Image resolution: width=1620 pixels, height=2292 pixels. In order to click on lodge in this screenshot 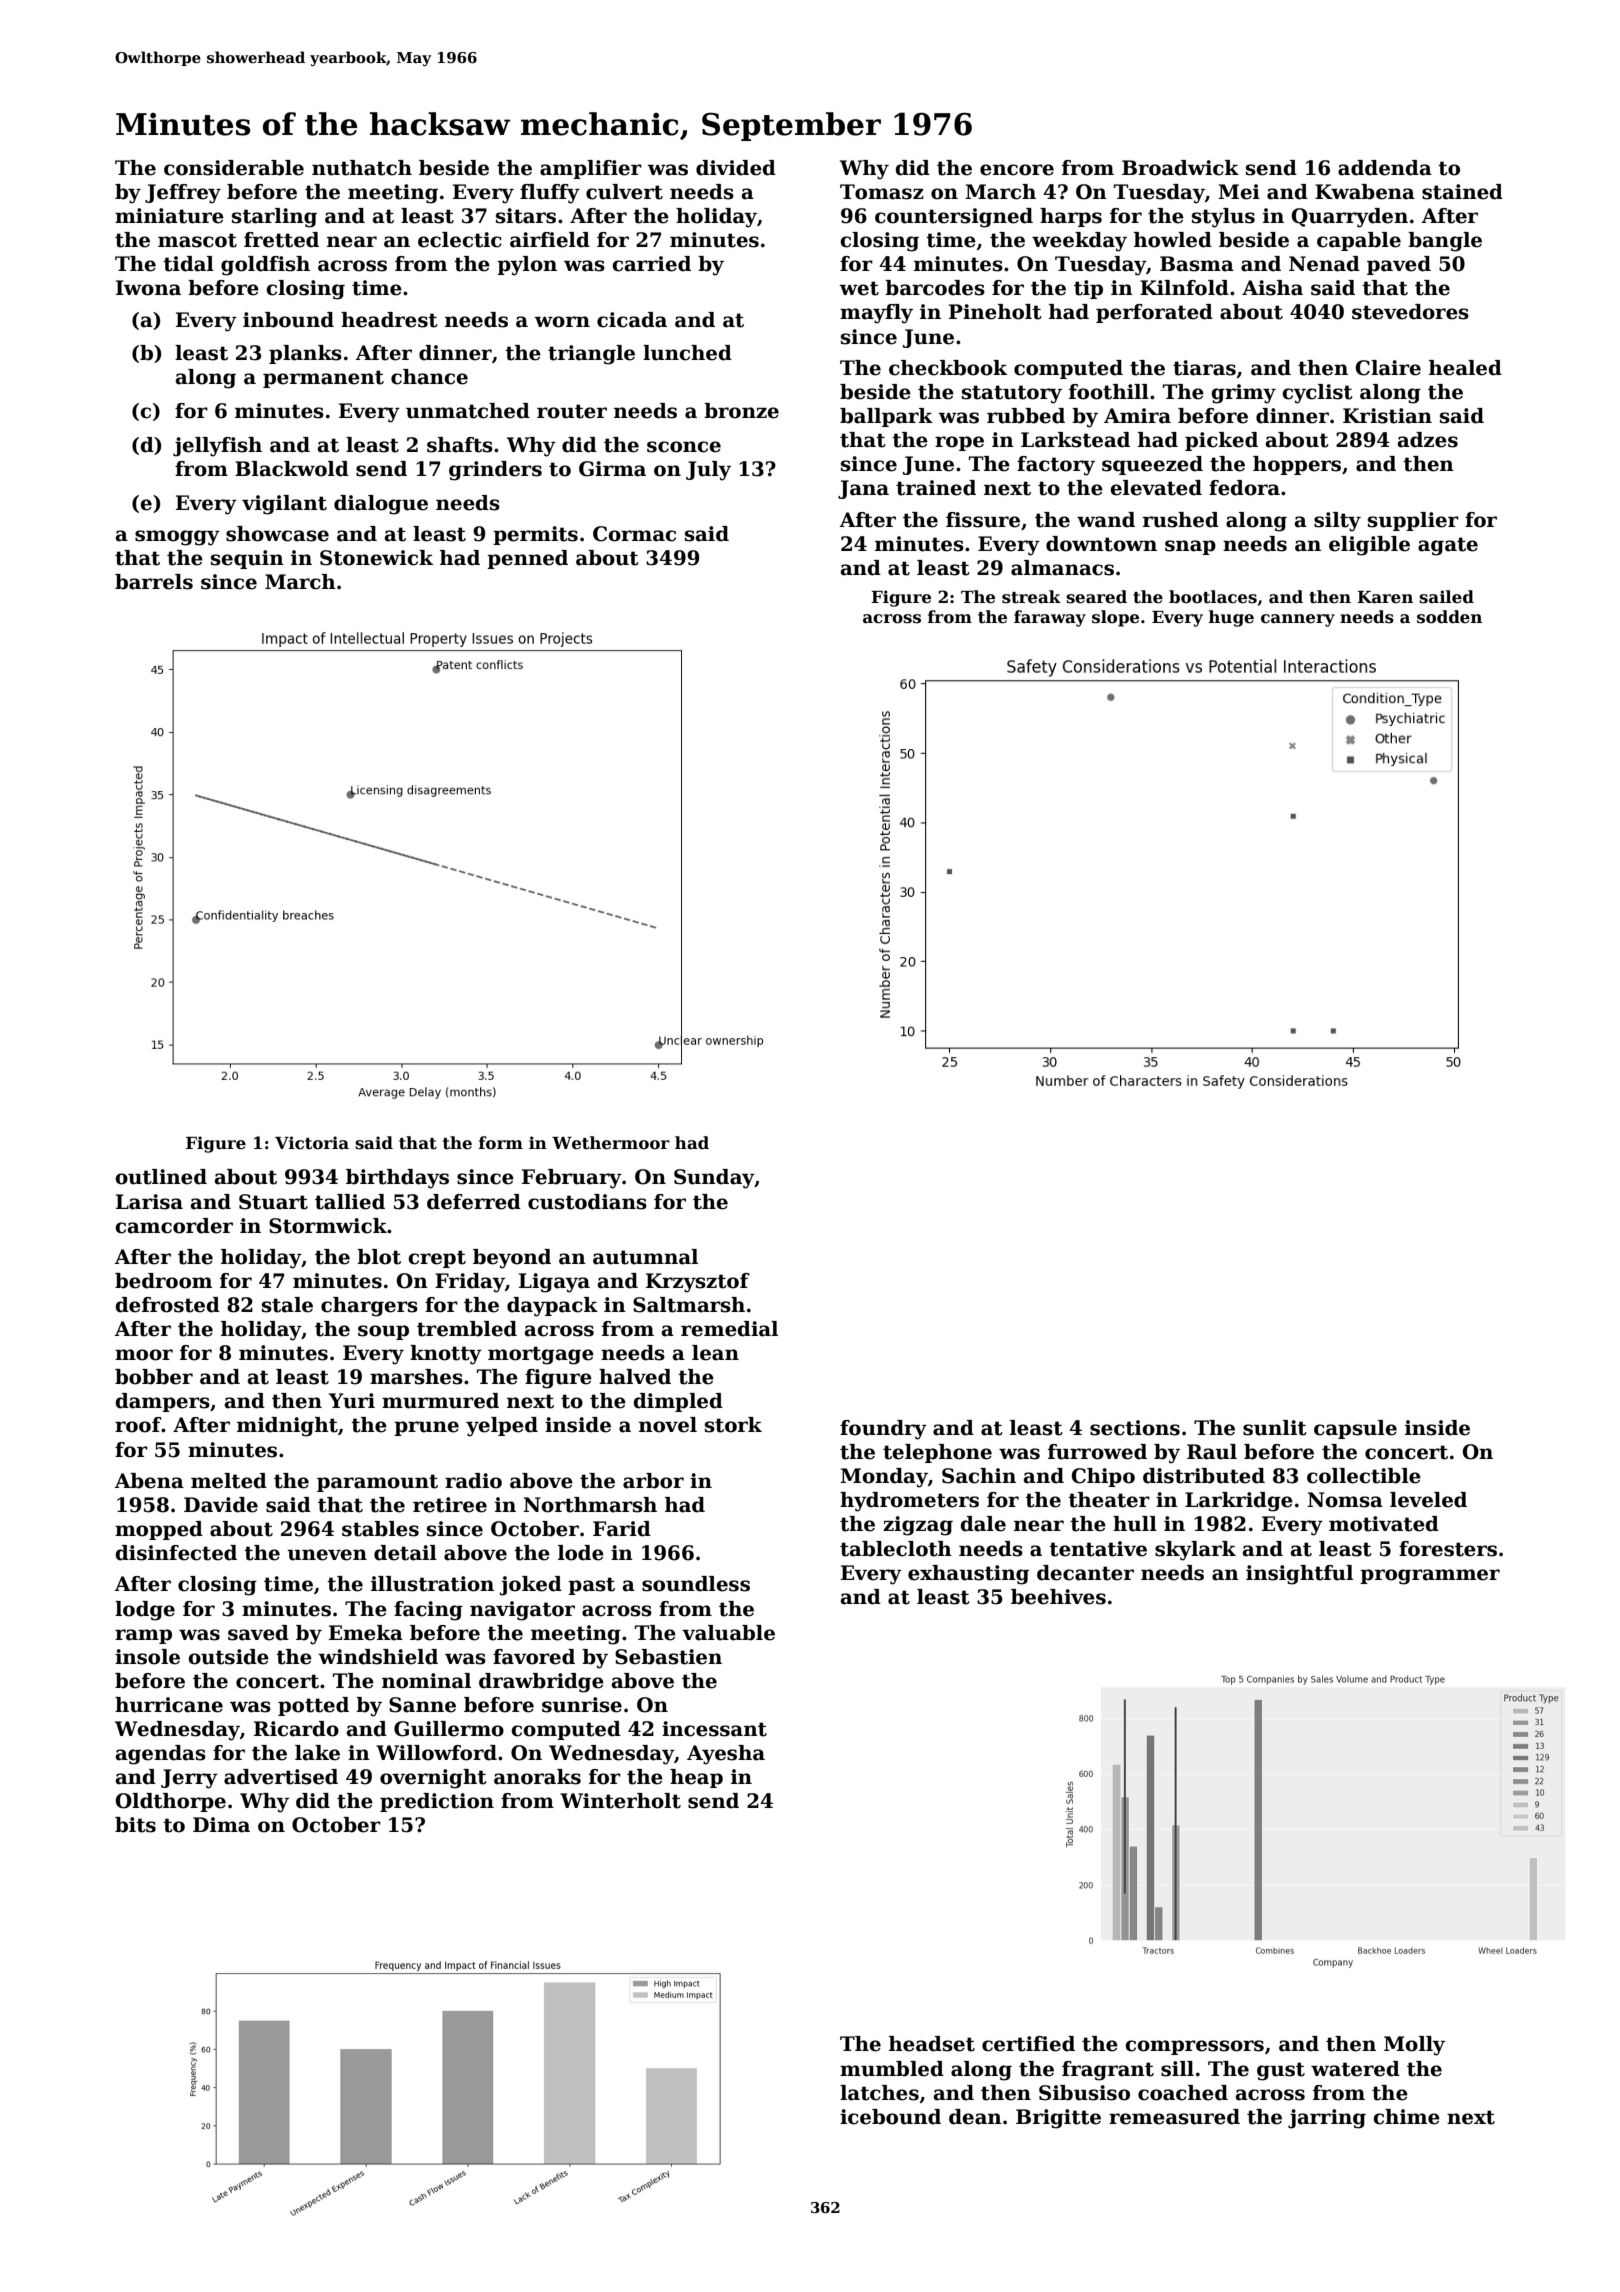, I will do `click(145, 1611)`.
